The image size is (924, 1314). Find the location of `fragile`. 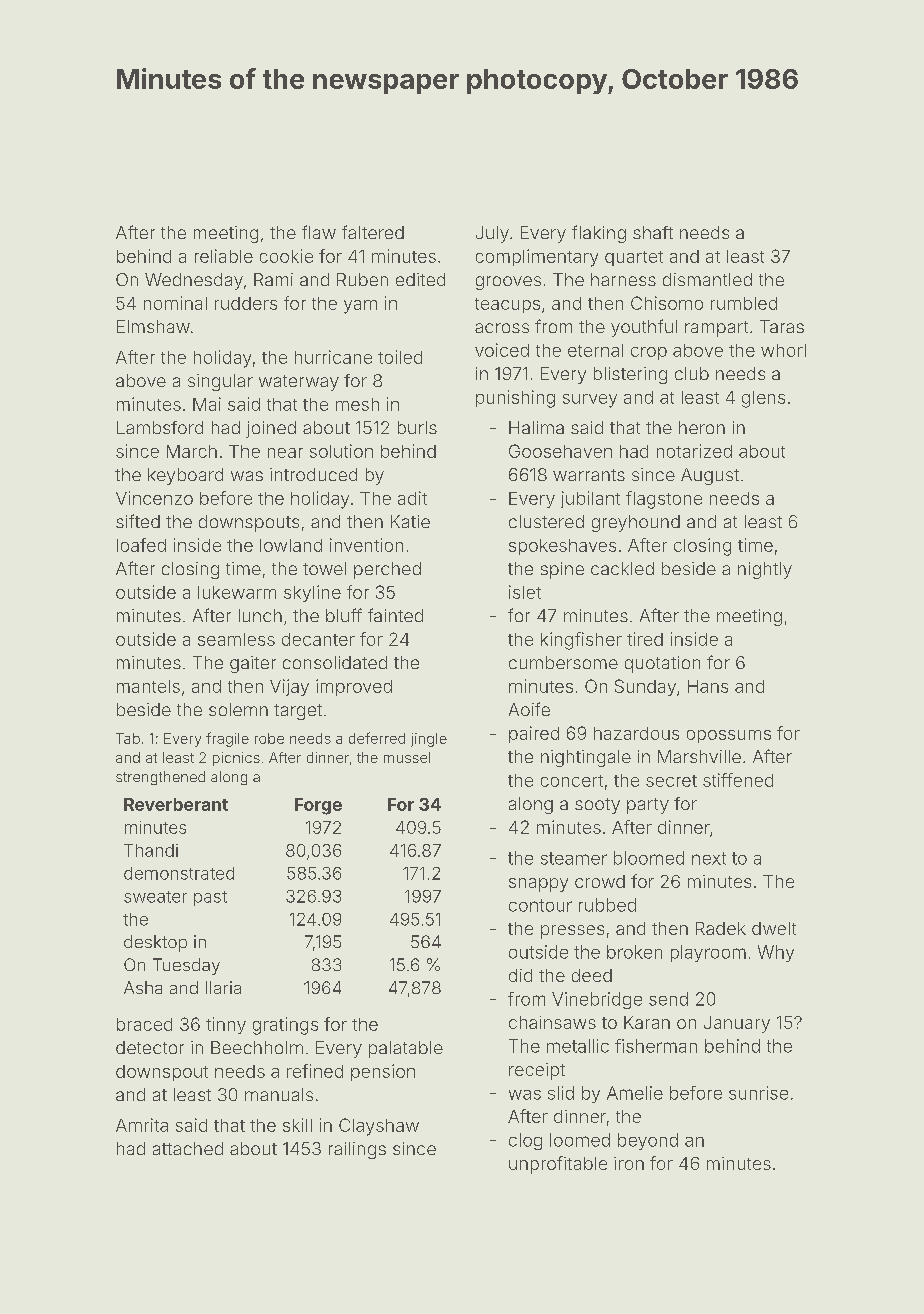

fragile is located at coordinates (227, 739).
